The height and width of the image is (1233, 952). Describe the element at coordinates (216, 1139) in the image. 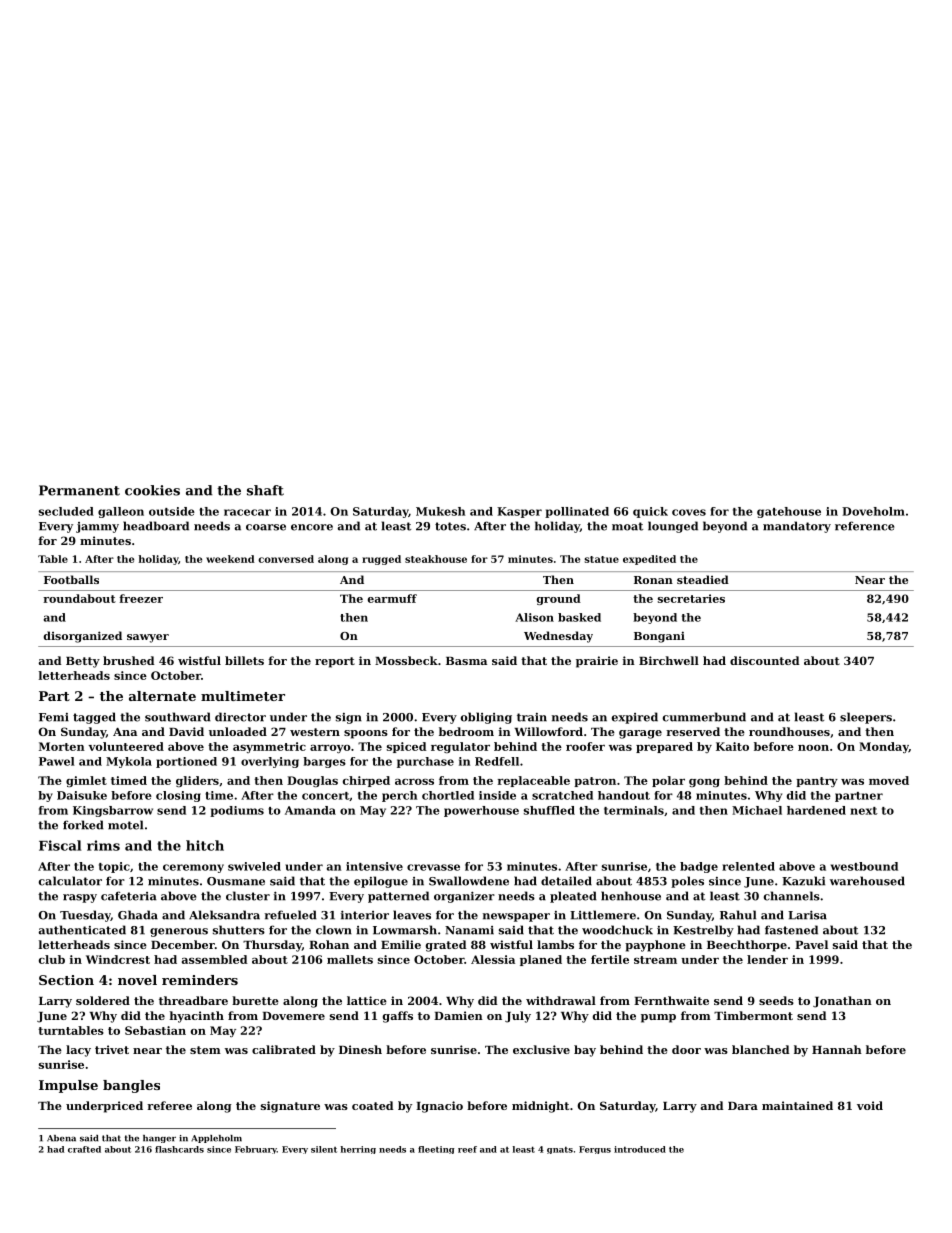

I see `Appleholm` at that location.
